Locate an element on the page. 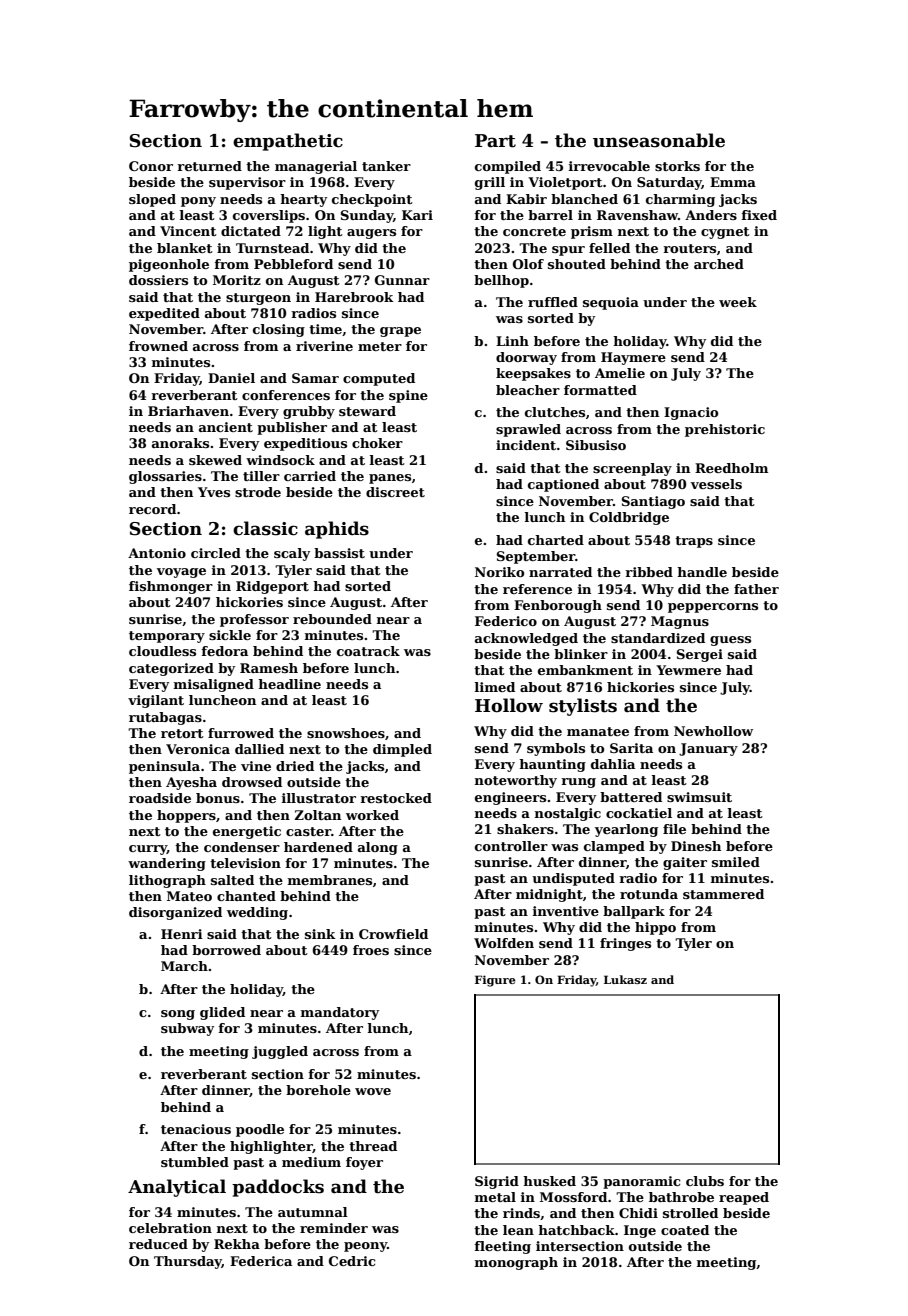 The image size is (908, 1316). spine is located at coordinates (408, 396).
